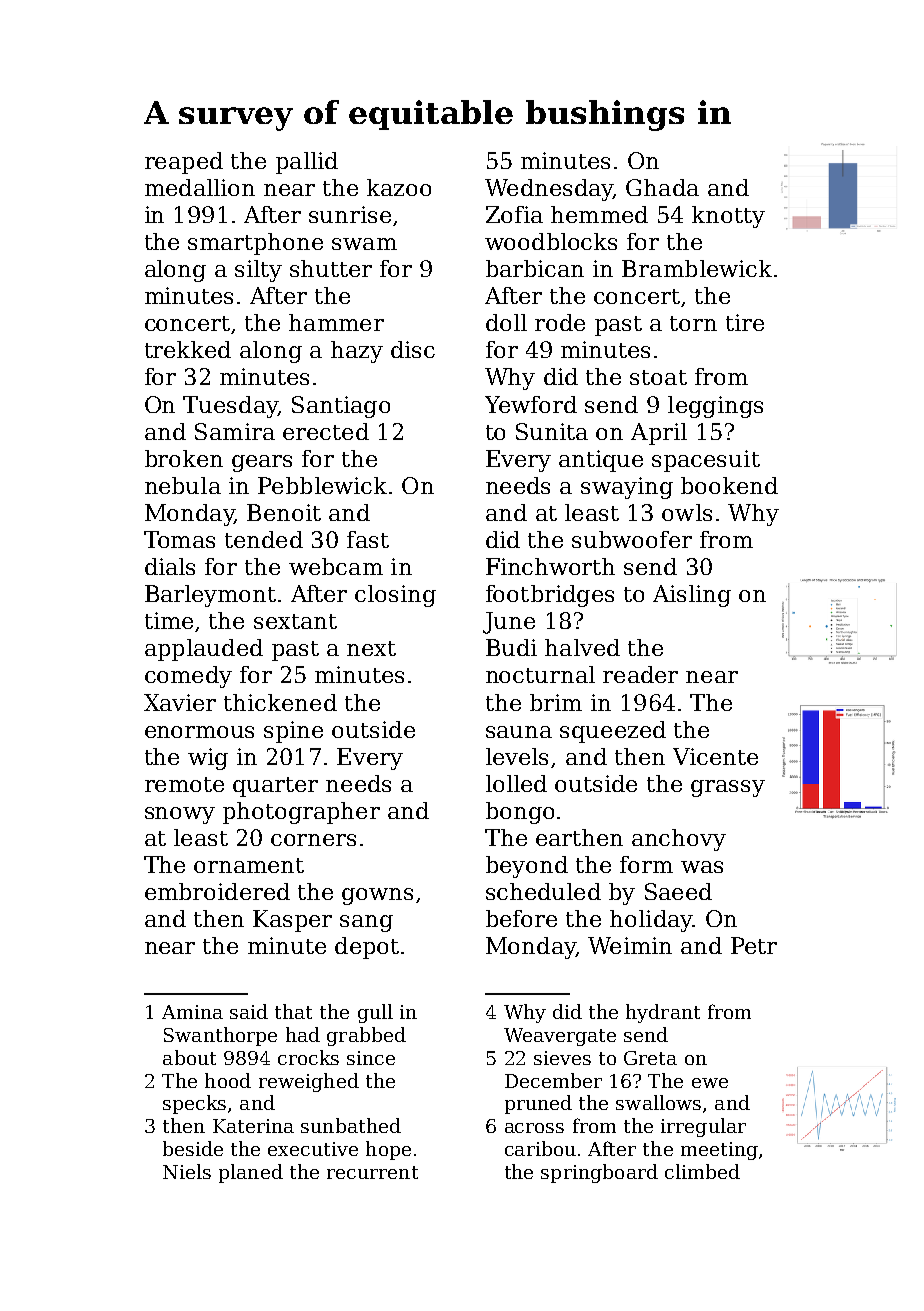 This screenshot has height=1311, width=924. Describe the element at coordinates (251, 1173) in the screenshot. I see `planed` at that location.
